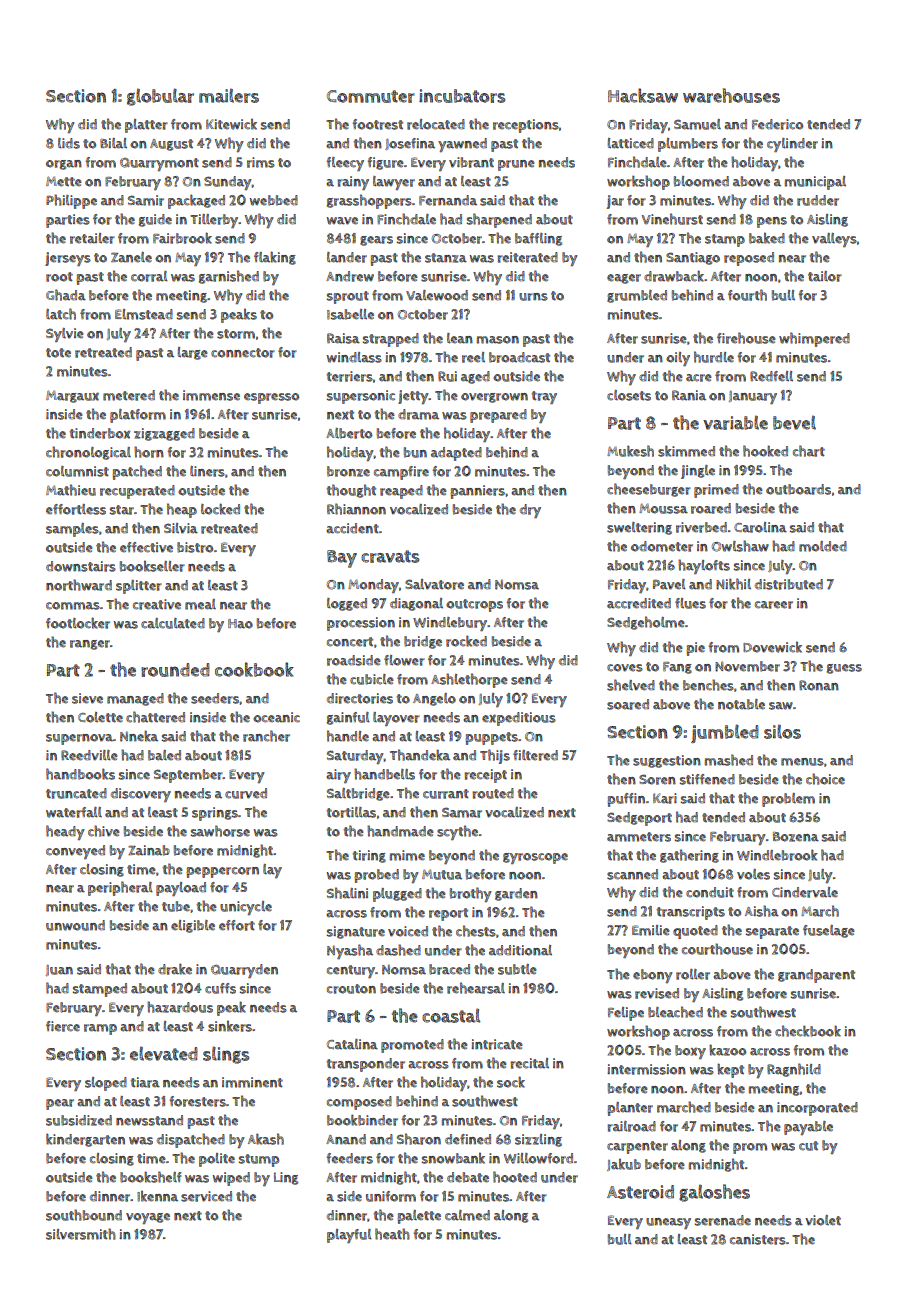  I want to click on municipal, so click(815, 183).
